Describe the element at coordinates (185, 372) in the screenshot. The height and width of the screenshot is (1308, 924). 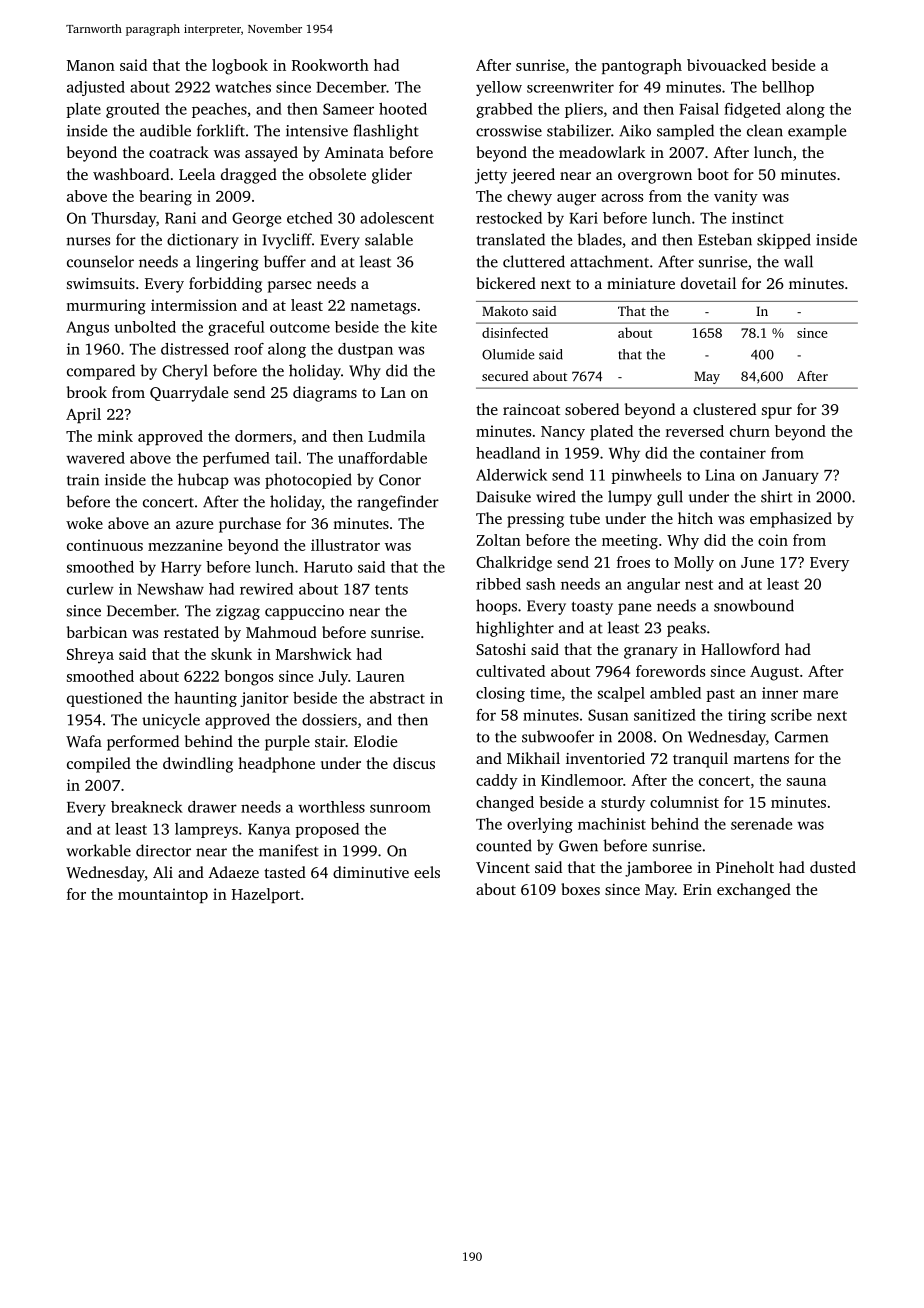
I see `Cheryl` at that location.
